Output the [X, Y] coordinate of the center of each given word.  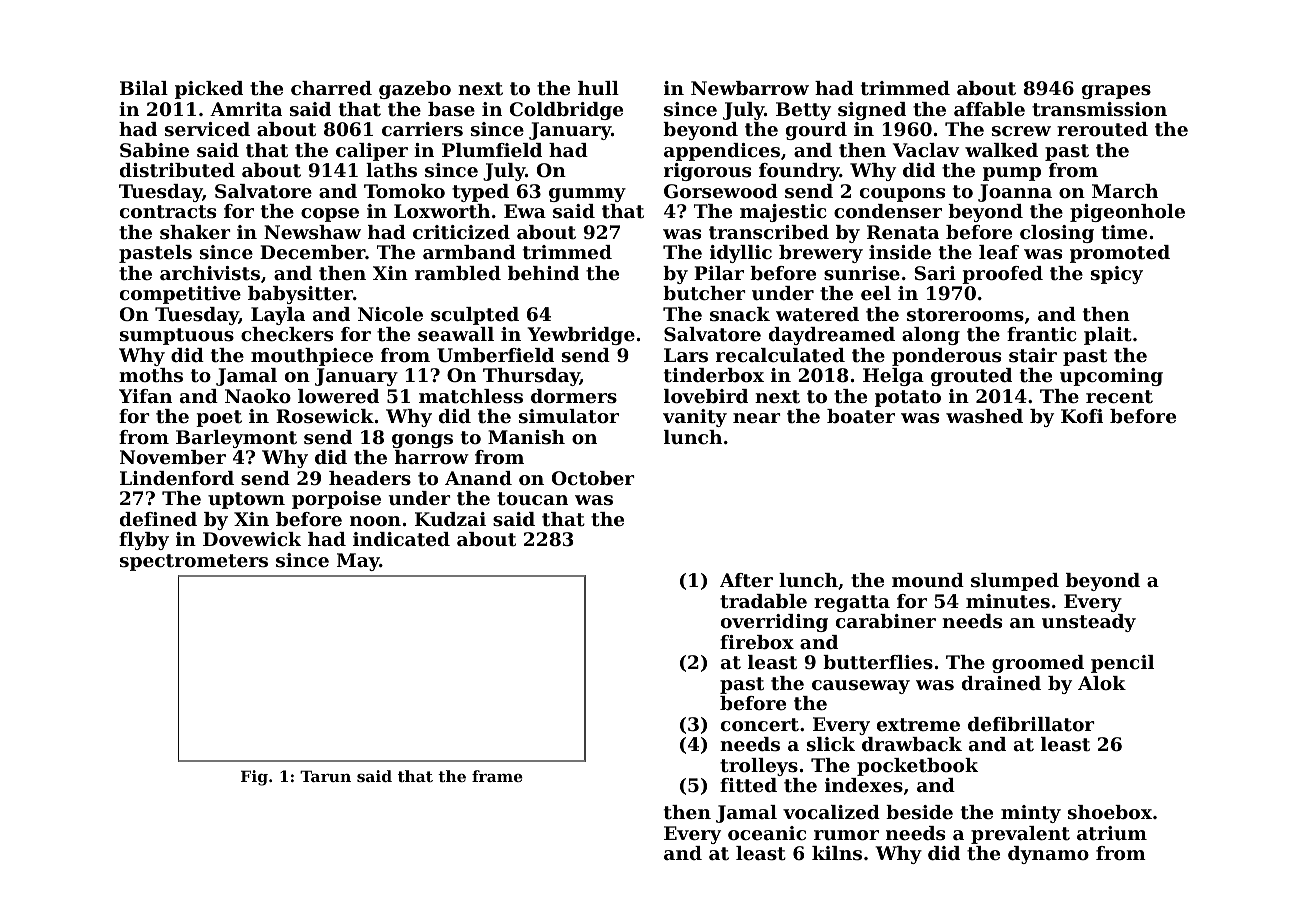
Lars [686, 355]
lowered [338, 396]
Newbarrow [750, 88]
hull [598, 88]
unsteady [1089, 623]
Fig [254, 778]
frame [497, 776]
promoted [1120, 254]
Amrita [246, 109]
